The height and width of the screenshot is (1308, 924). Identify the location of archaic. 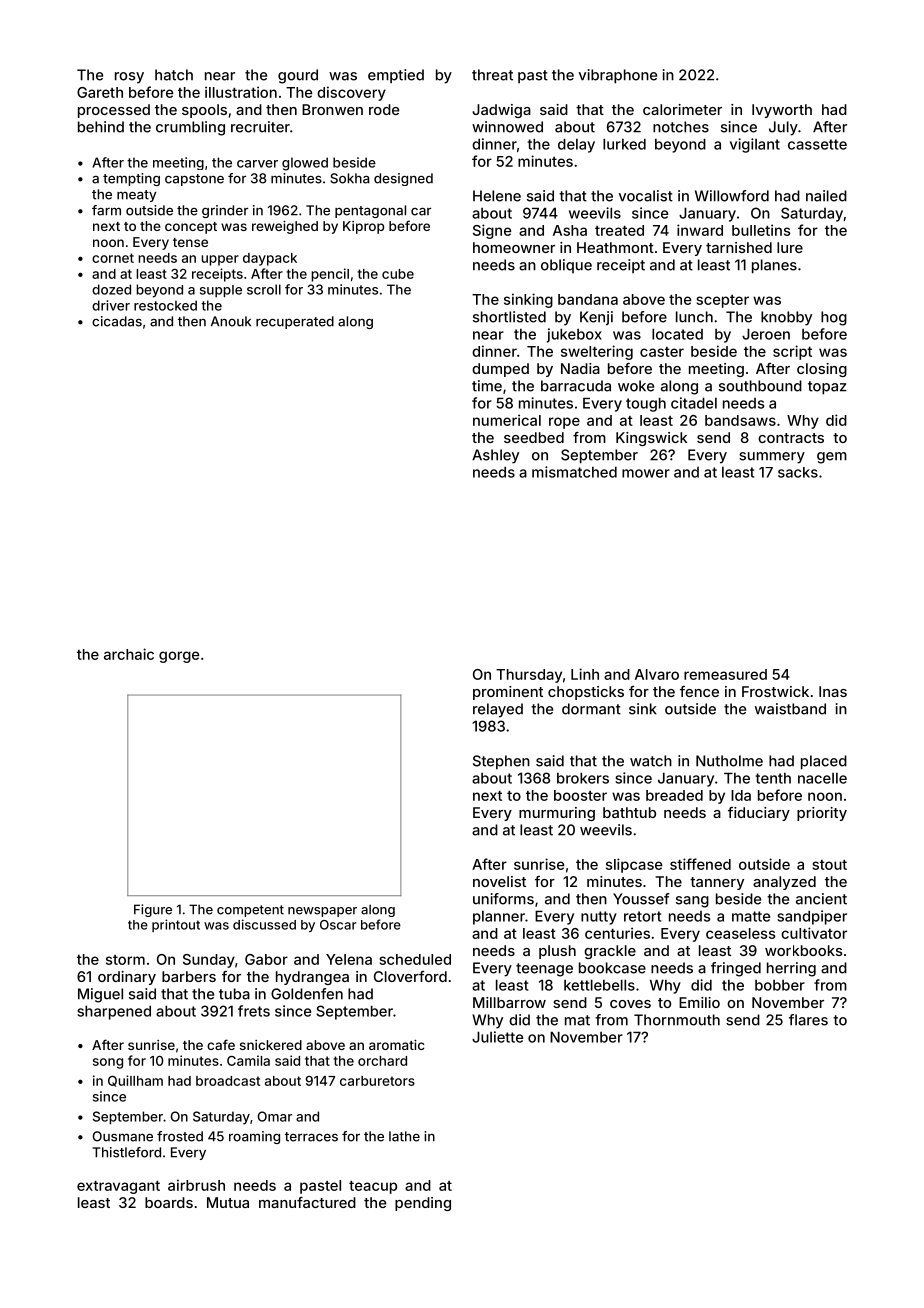
(129, 654).
